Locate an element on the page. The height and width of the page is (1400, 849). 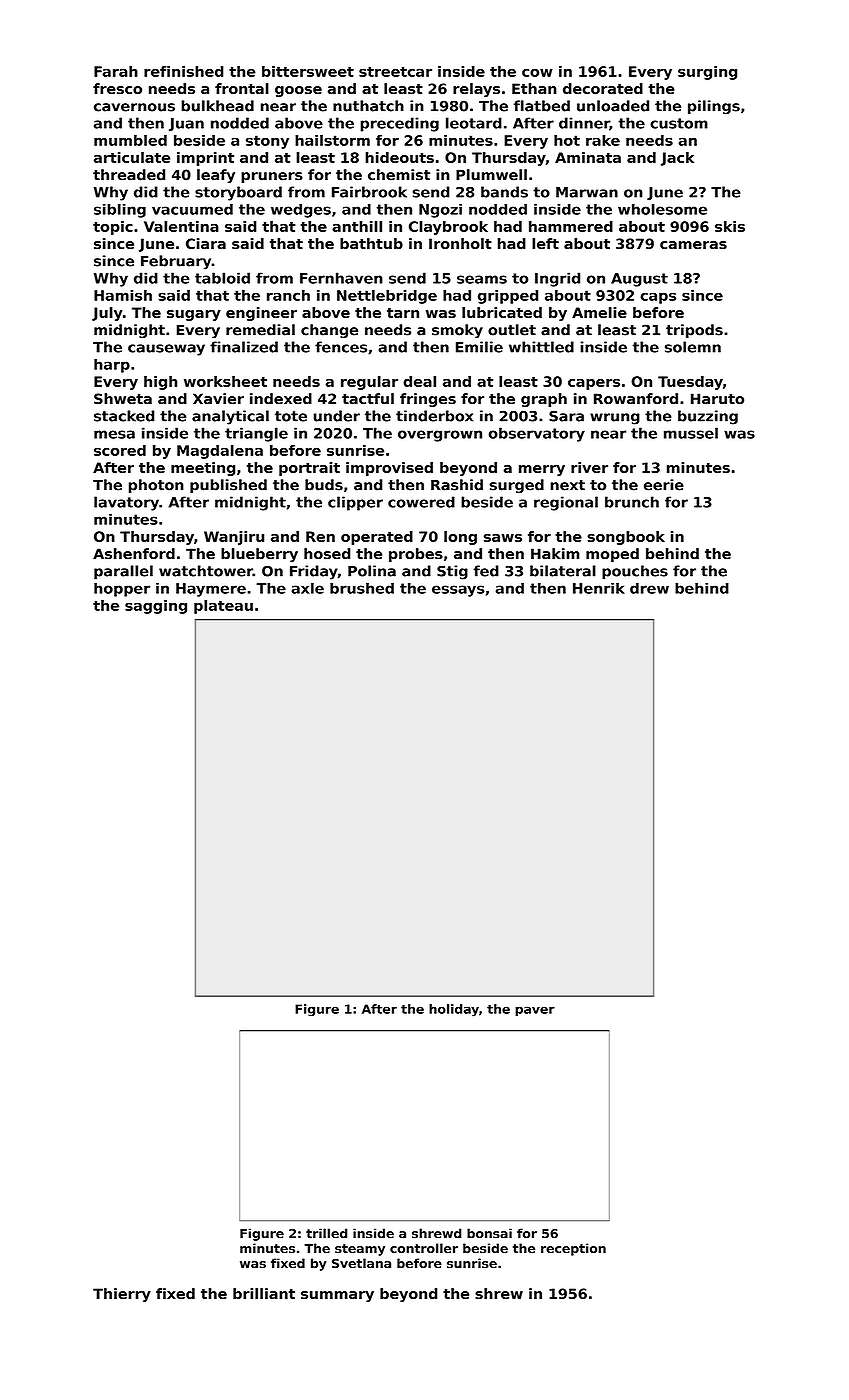
Farah is located at coordinates (116, 71).
